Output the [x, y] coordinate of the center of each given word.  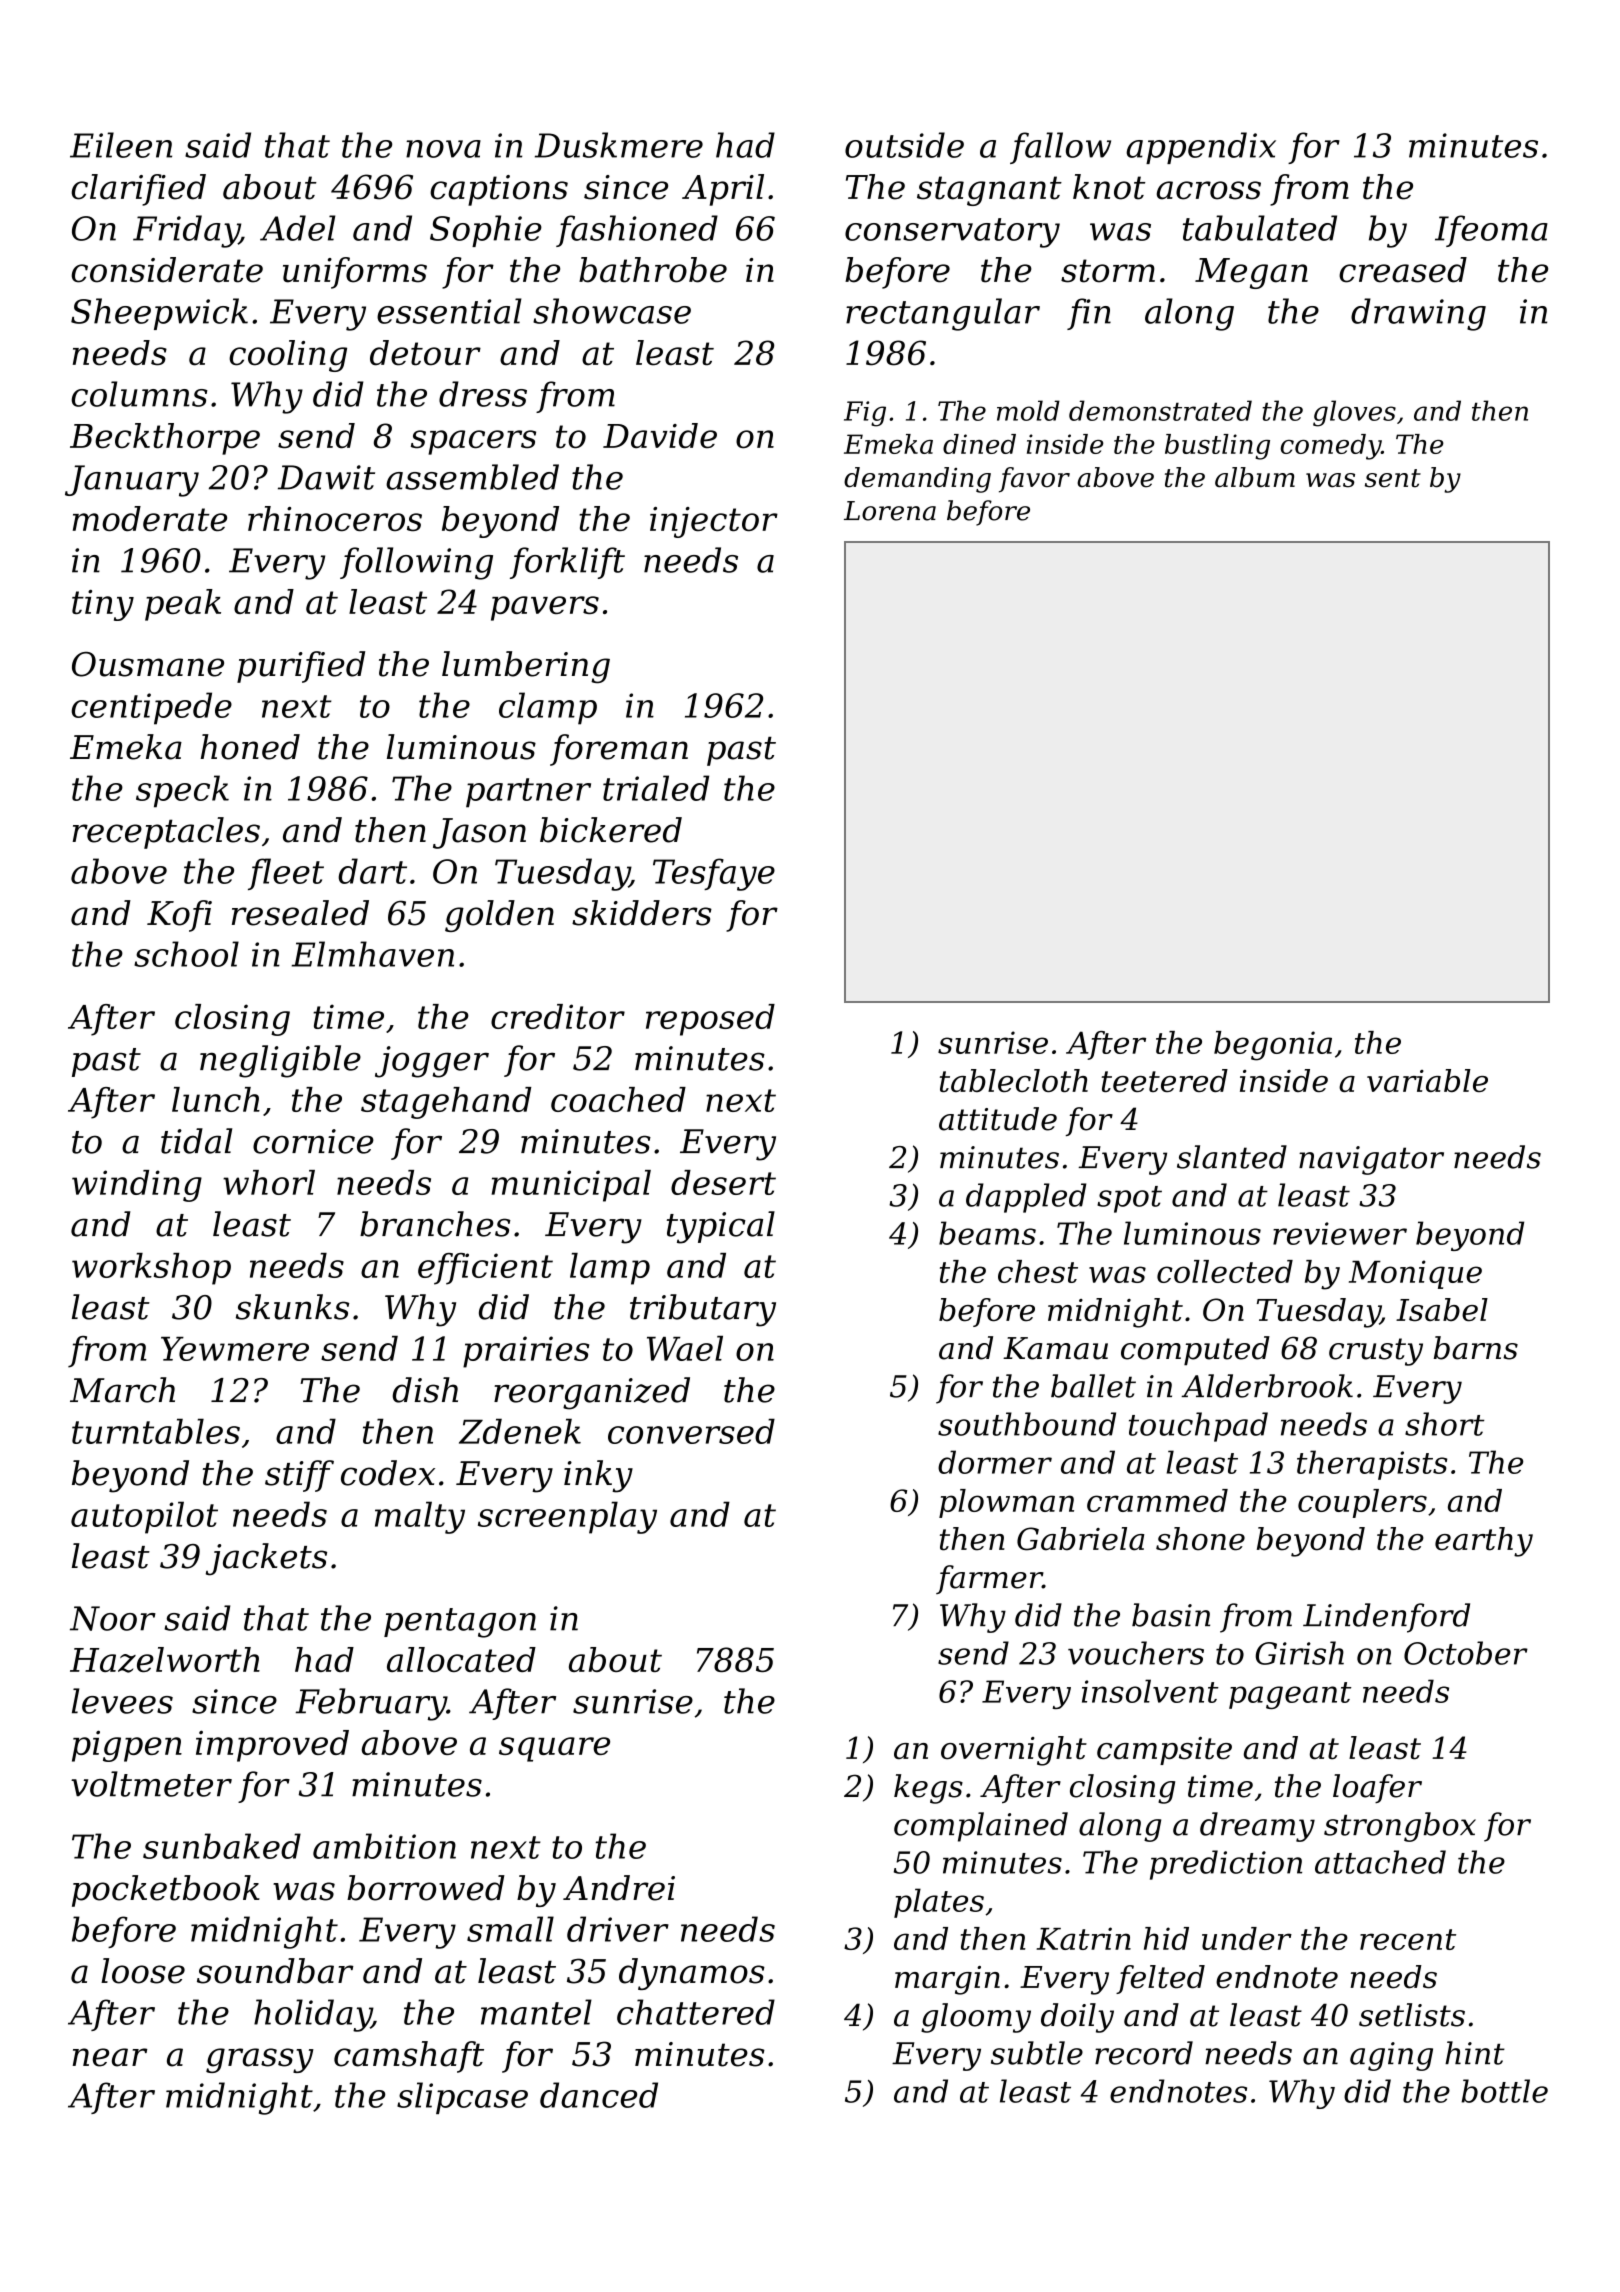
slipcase [462, 2098]
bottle [1504, 2091]
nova [443, 149]
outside [904, 145]
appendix [1201, 148]
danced [599, 2095]
